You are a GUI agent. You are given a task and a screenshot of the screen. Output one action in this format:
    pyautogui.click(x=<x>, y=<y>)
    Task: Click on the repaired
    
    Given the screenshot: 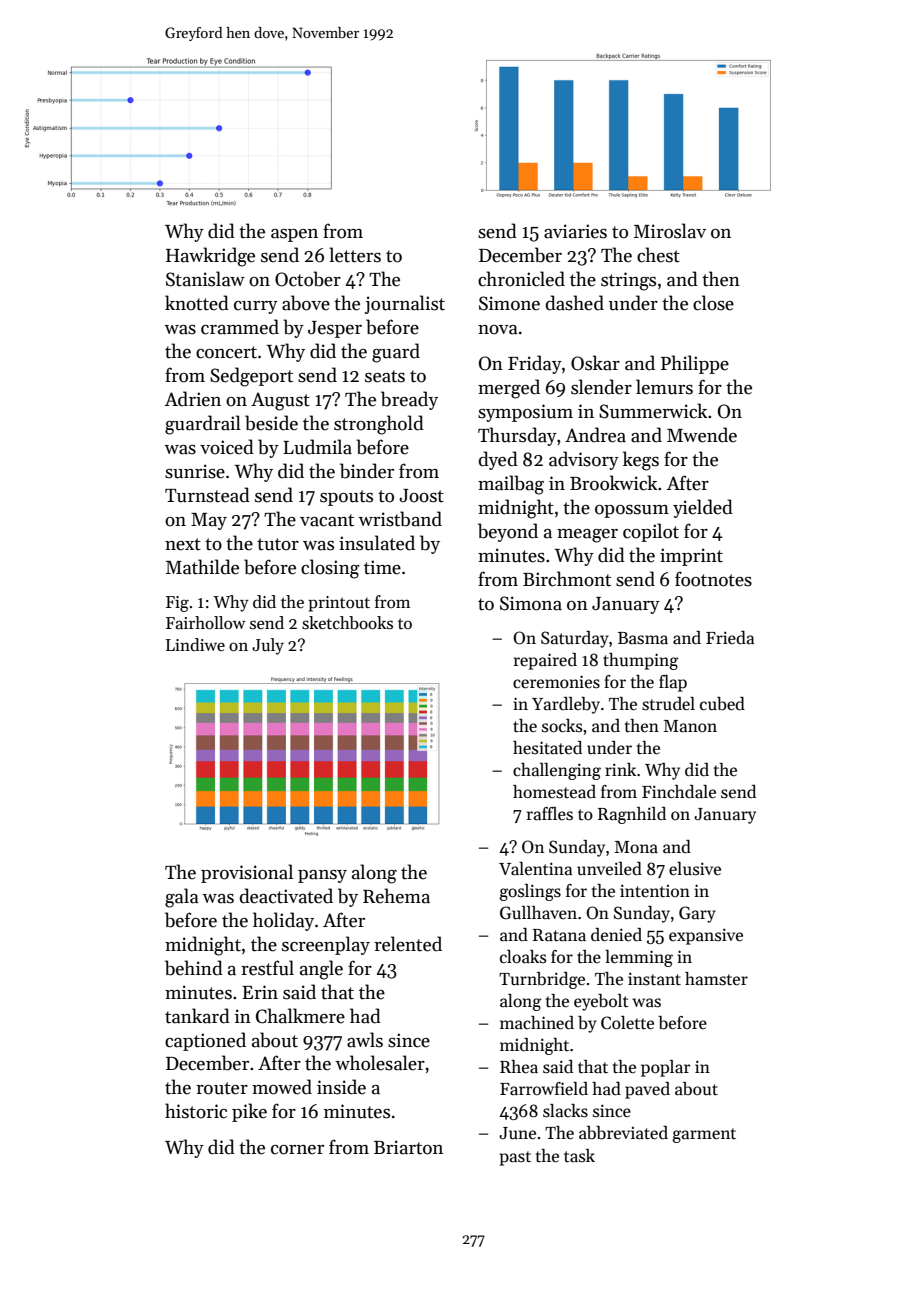 What is the action you would take?
    pyautogui.click(x=545, y=661)
